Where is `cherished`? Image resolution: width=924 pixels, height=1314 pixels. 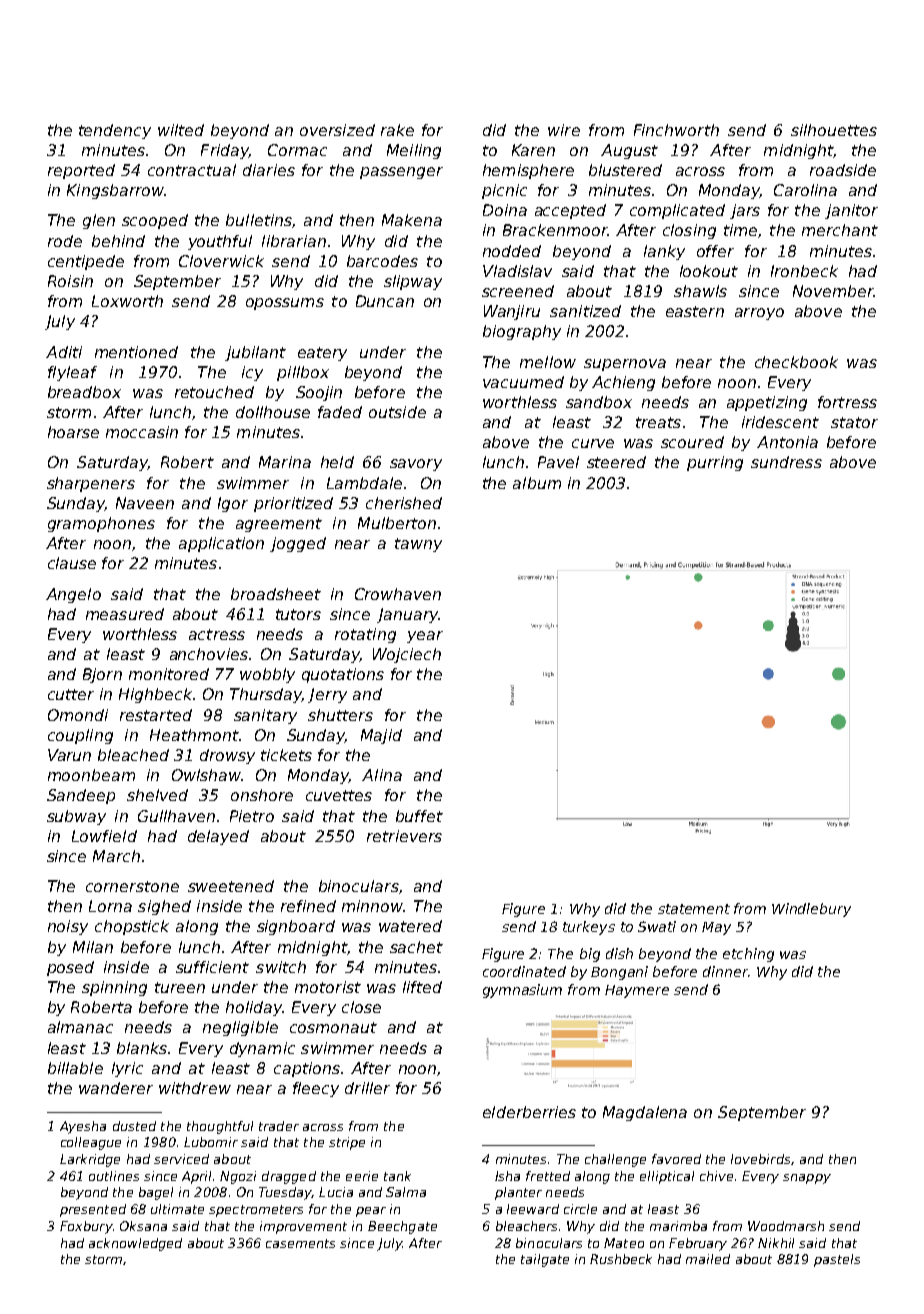 cherished is located at coordinates (404, 503).
